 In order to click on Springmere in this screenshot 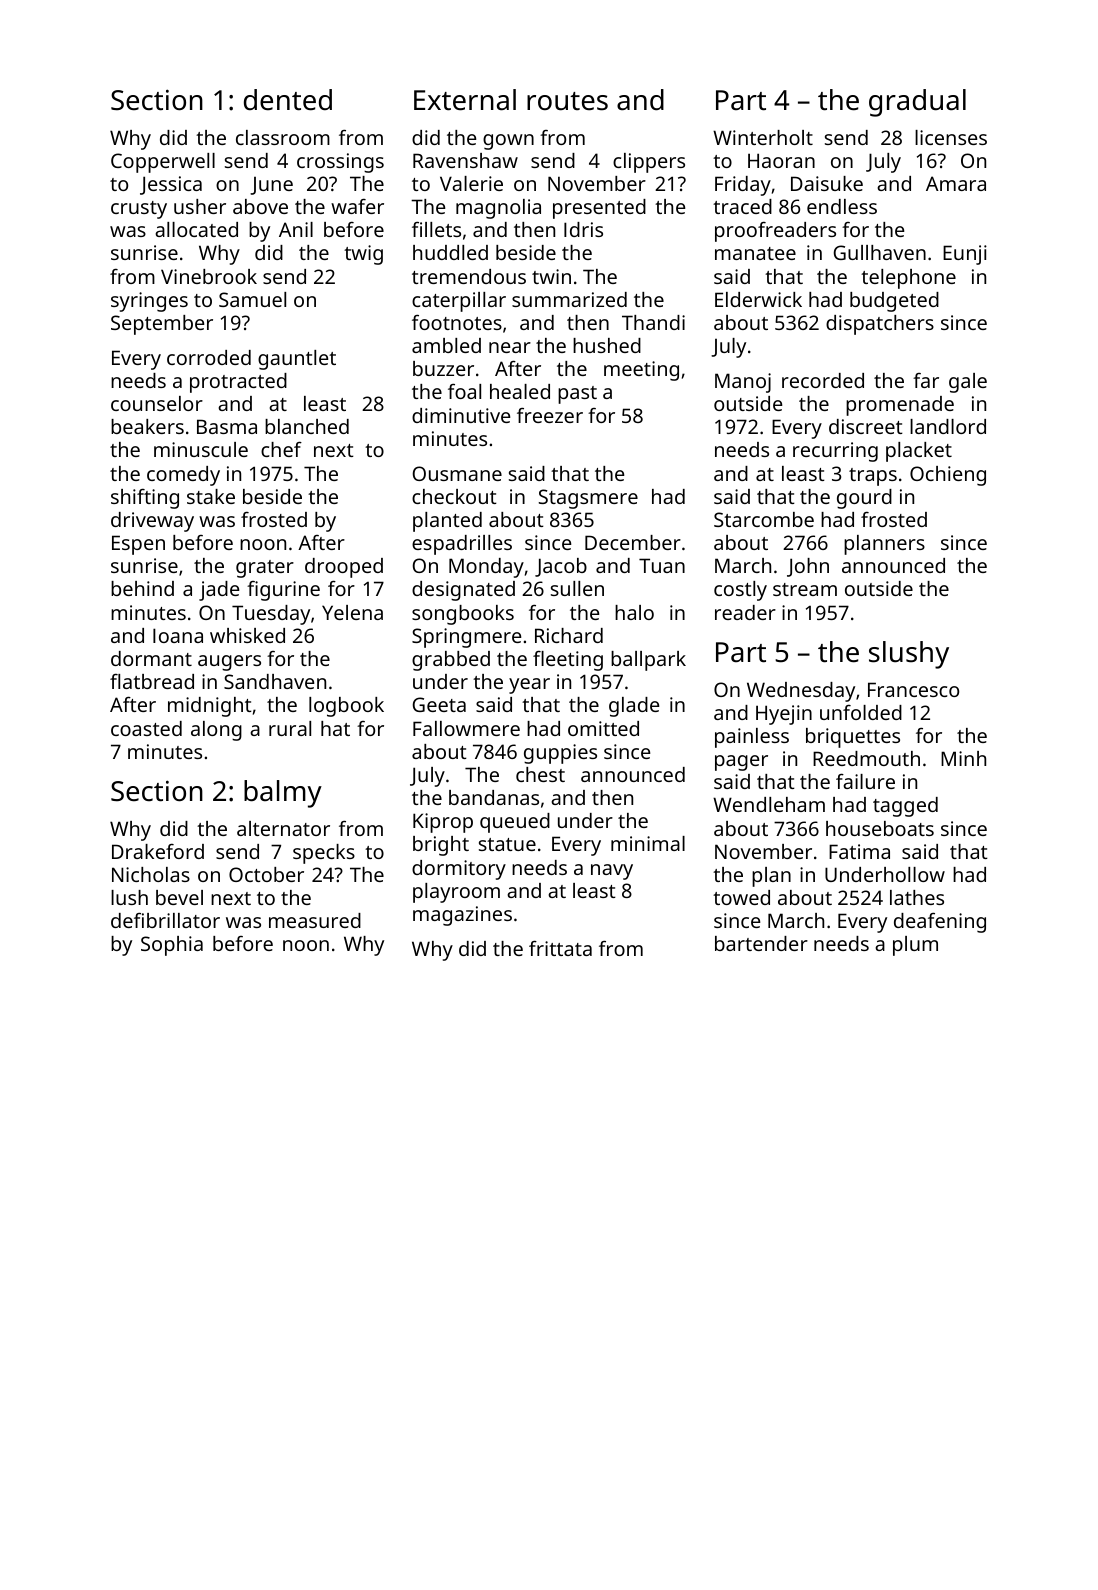, I will do `click(466, 638)`.
